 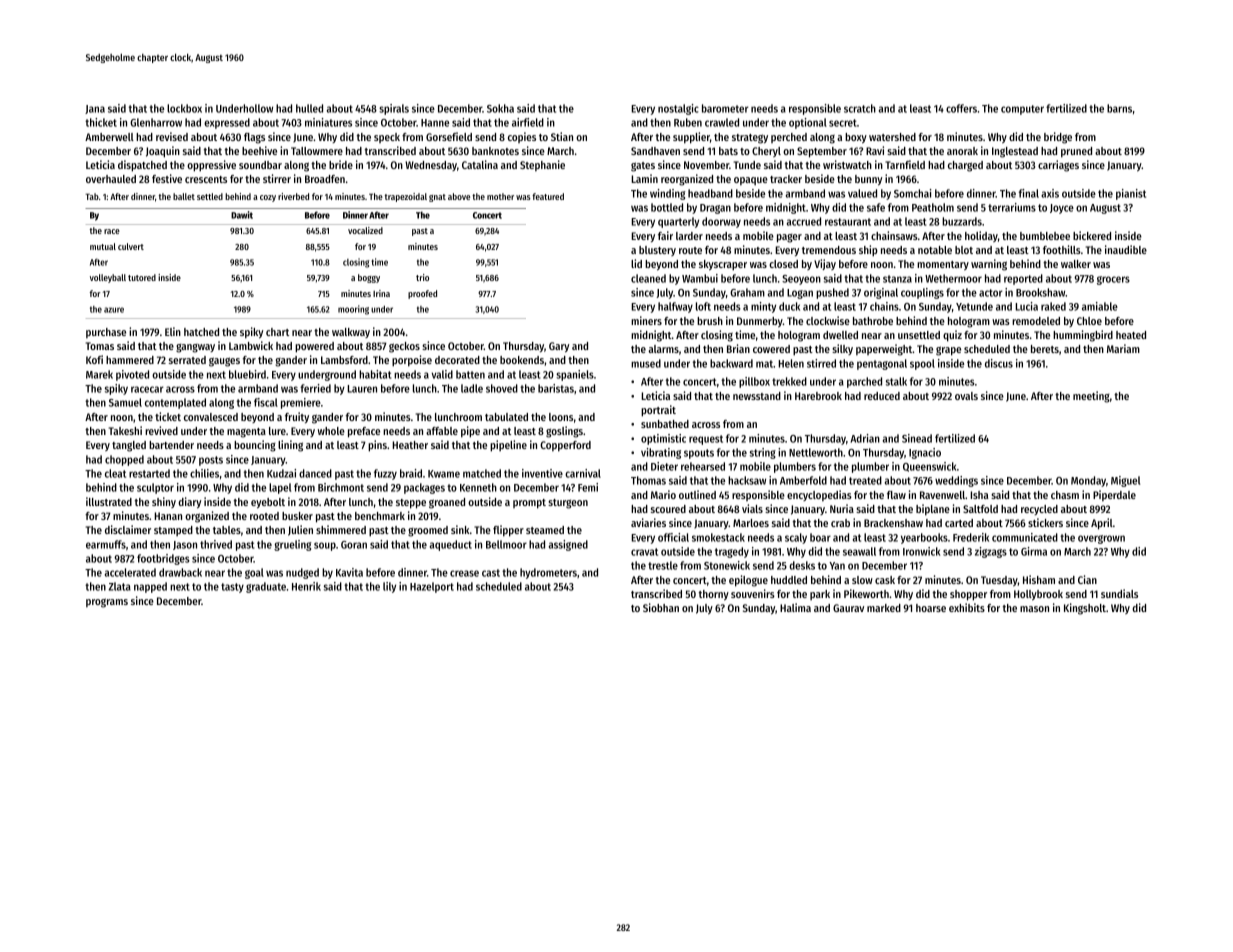 What do you see at coordinates (266, 587) in the document?
I see `graduate` at bounding box center [266, 587].
